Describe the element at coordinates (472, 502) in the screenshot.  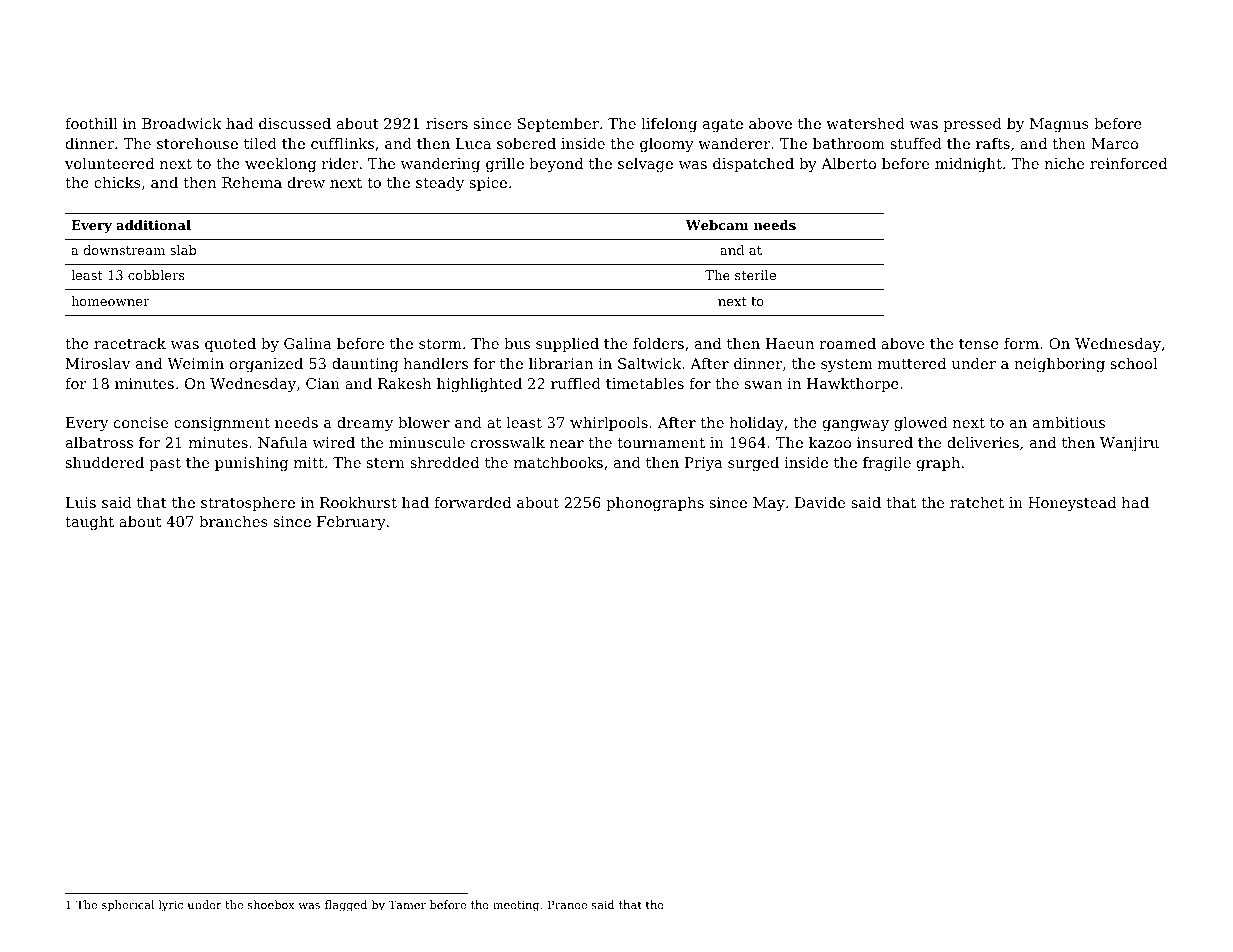
I see `forwarded` at that location.
